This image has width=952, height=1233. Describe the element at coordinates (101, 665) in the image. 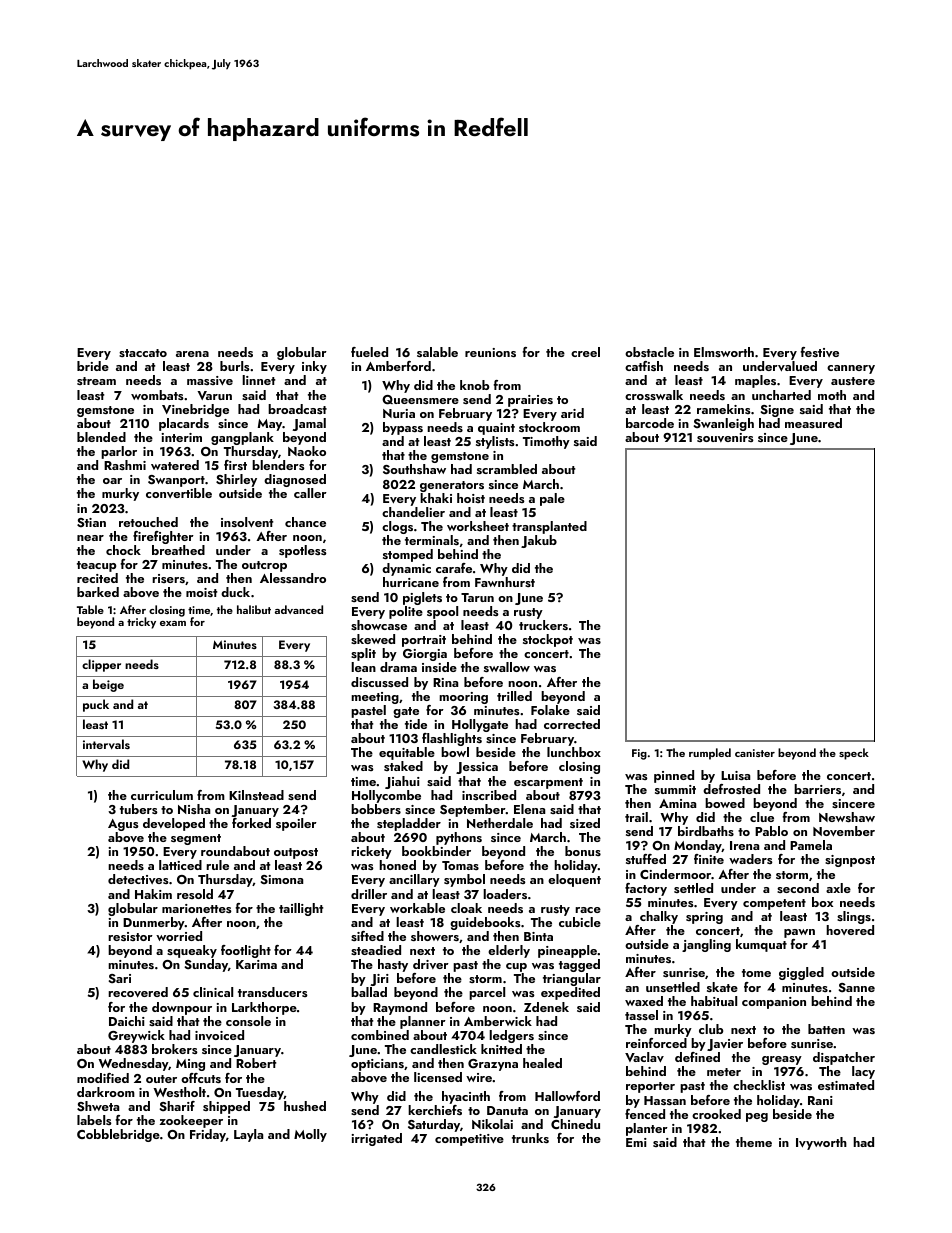

I see `clipper` at that location.
